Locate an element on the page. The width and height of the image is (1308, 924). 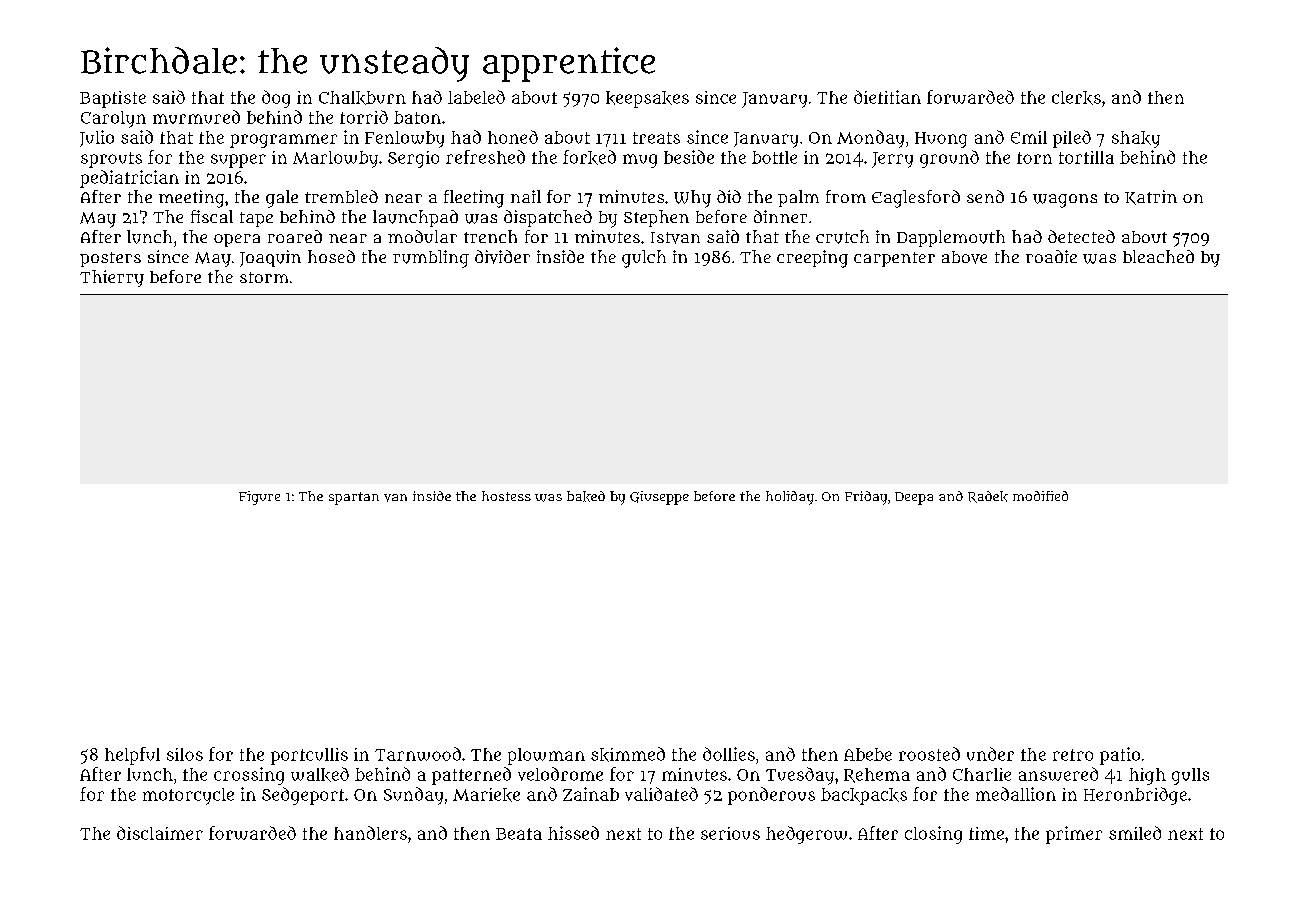
disclaimer is located at coordinates (160, 833).
